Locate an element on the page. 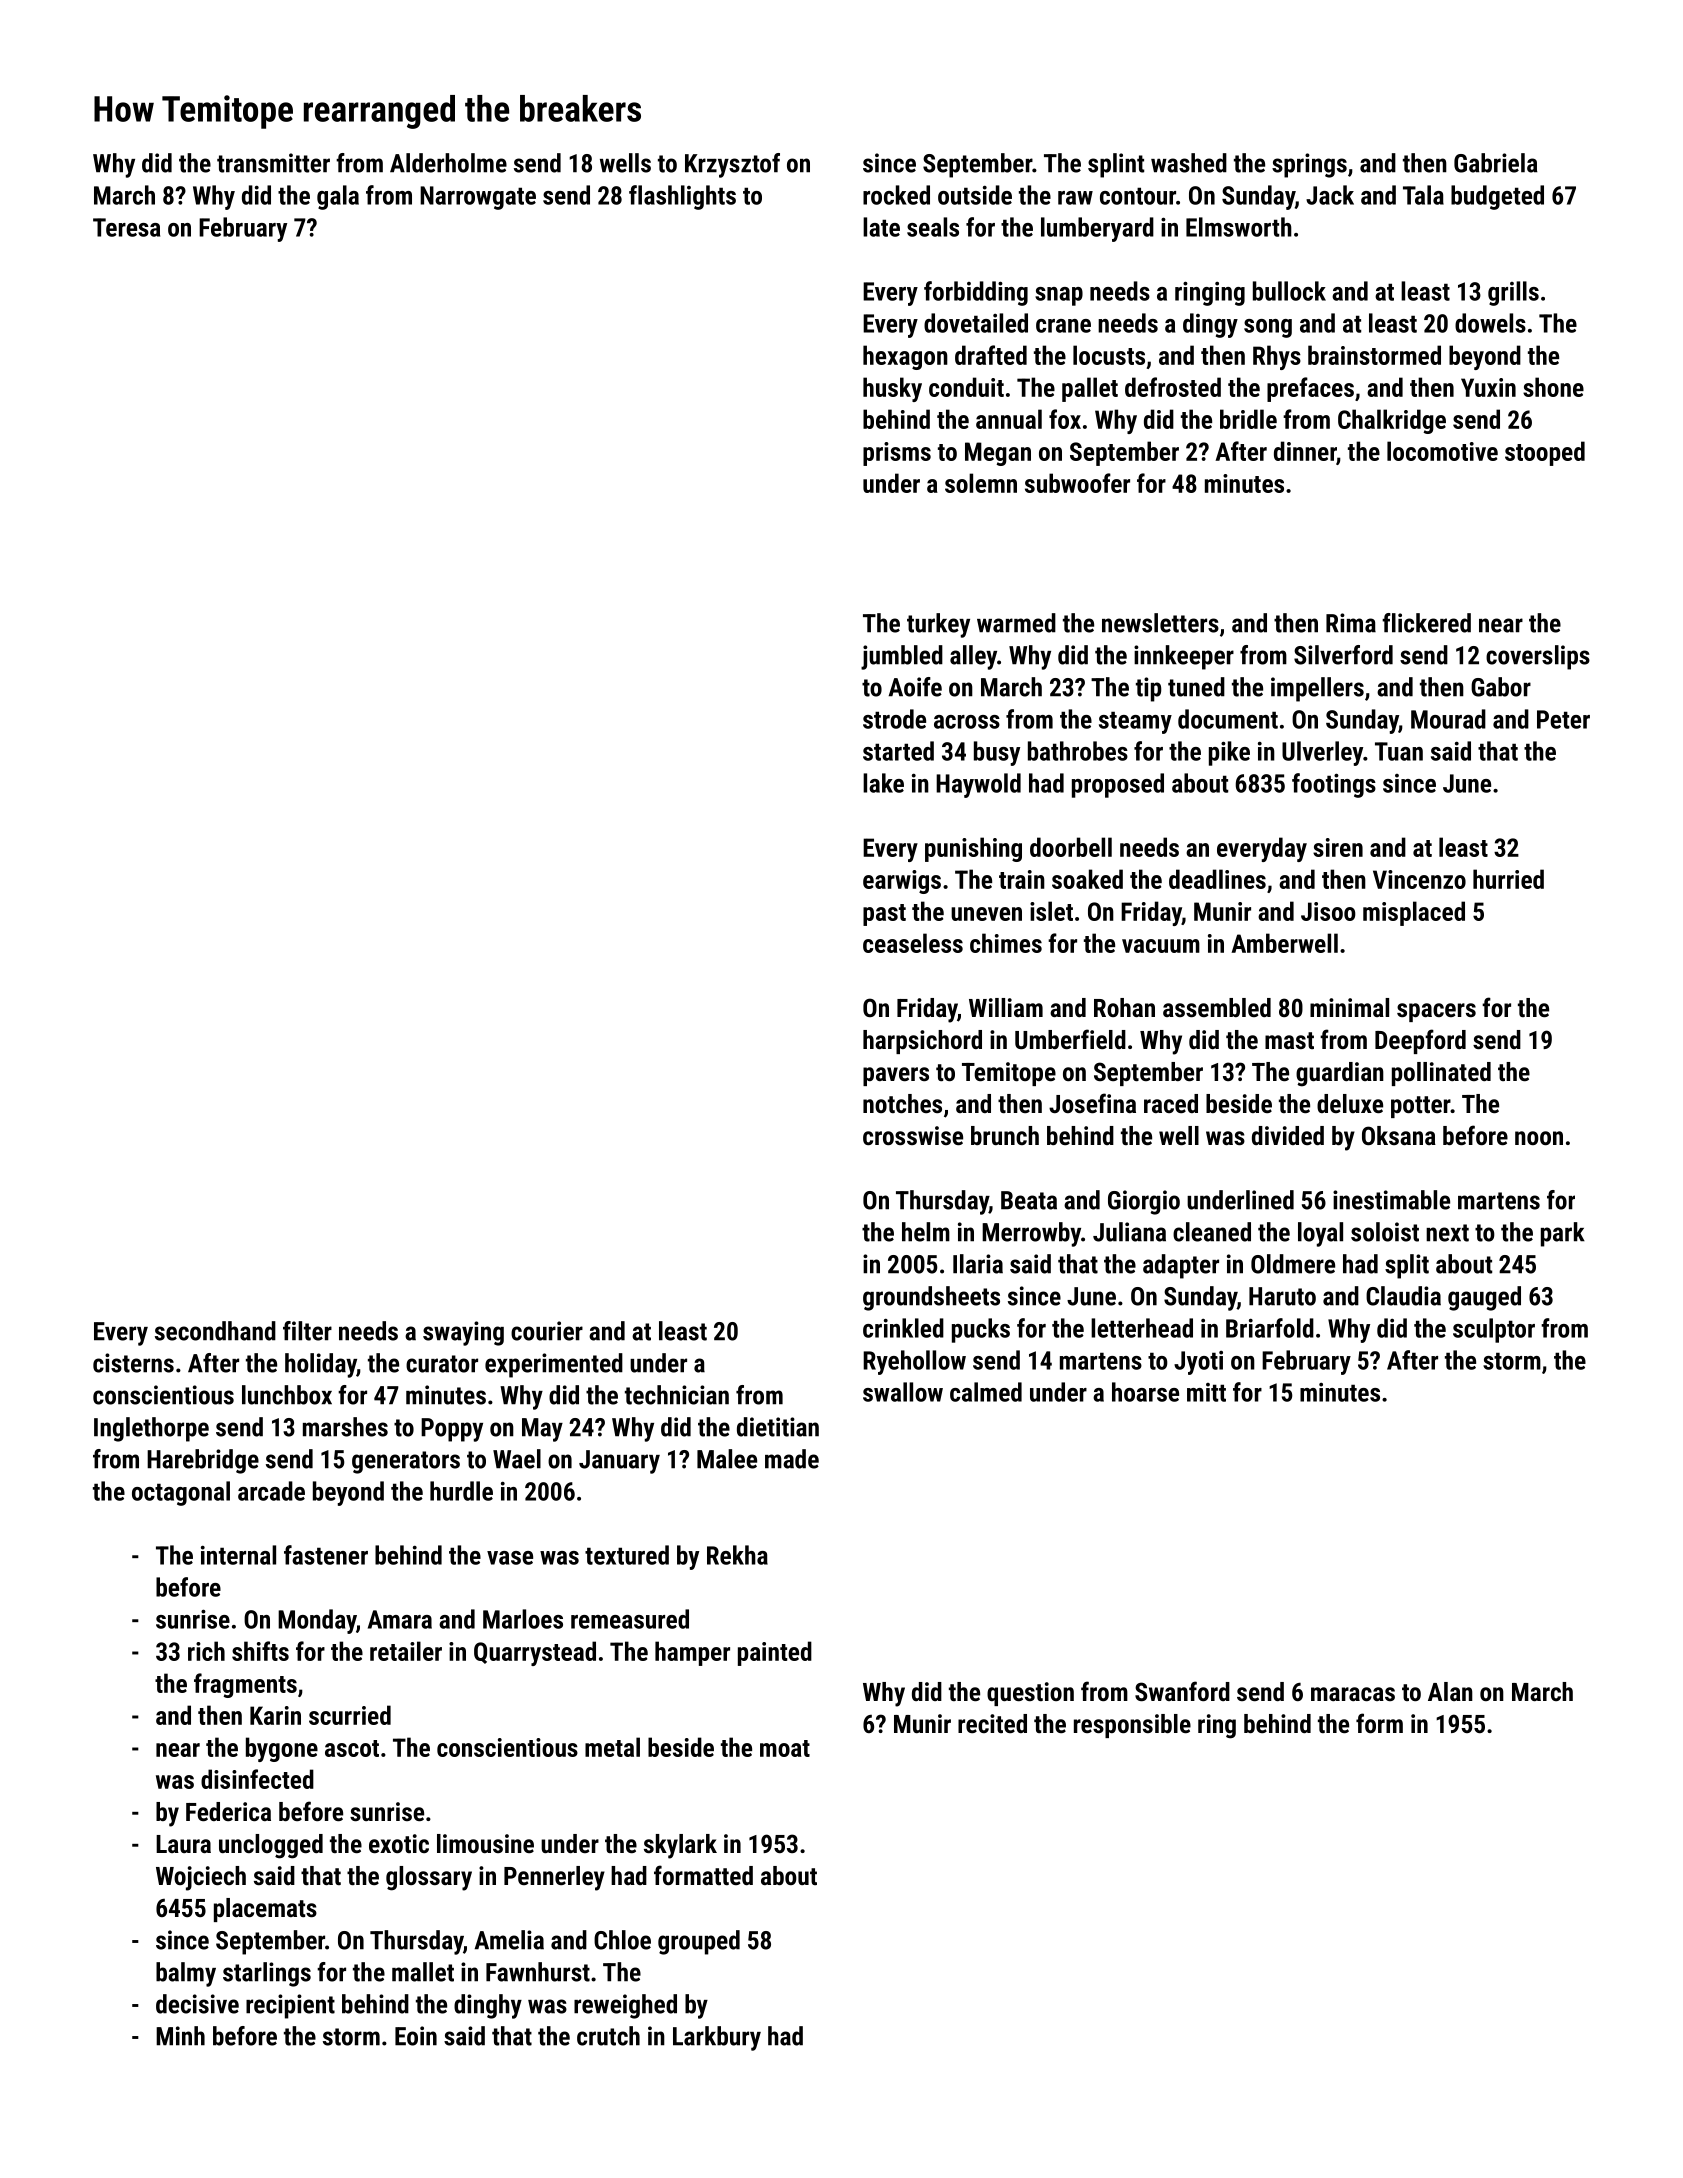 Image resolution: width=1683 pixels, height=2178 pixels. hamper is located at coordinates (692, 1653).
